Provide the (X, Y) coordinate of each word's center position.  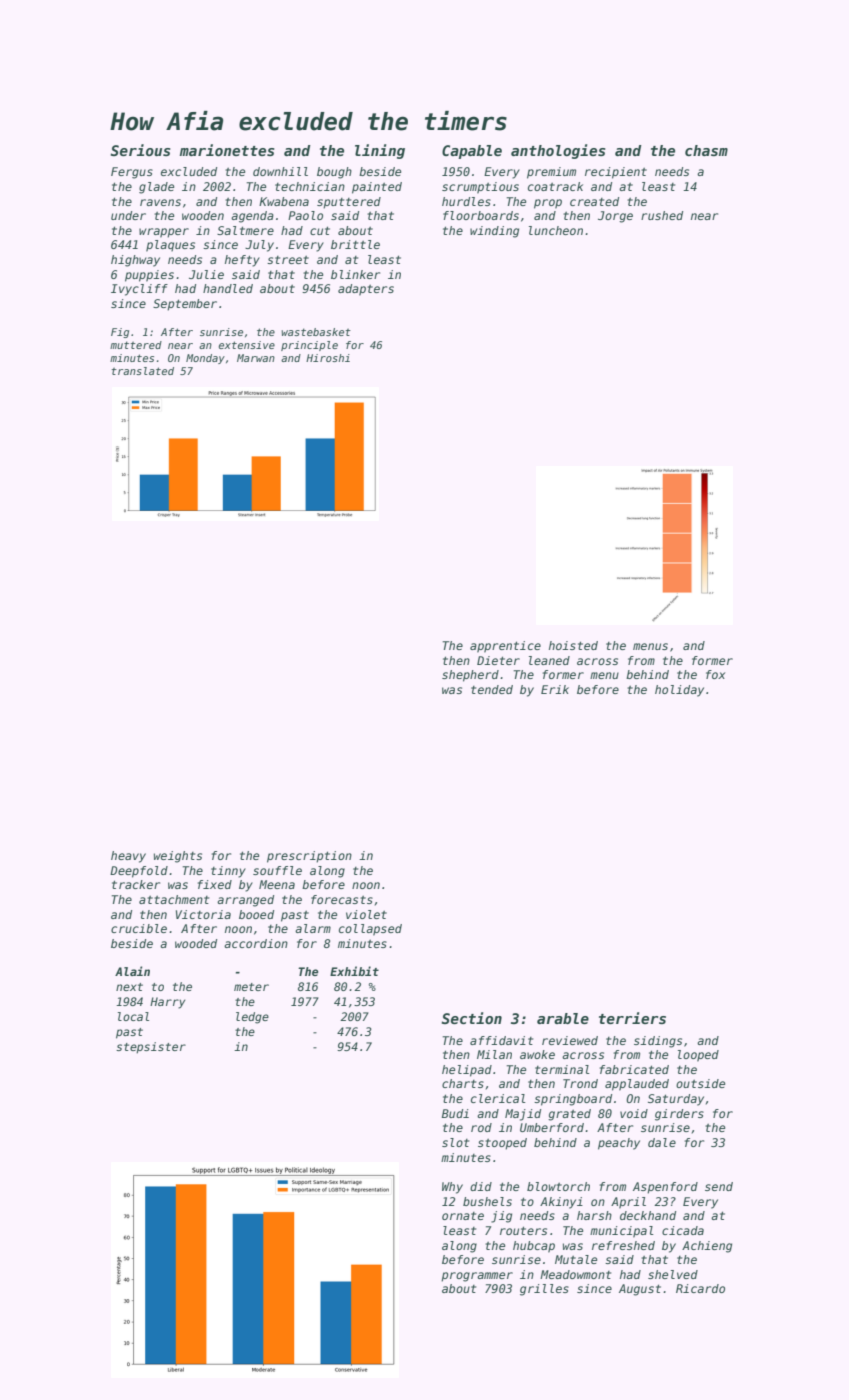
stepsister (151, 1048)
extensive (247, 345)
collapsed (370, 930)
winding (494, 232)
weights (178, 857)
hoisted (573, 645)
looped (698, 1056)
